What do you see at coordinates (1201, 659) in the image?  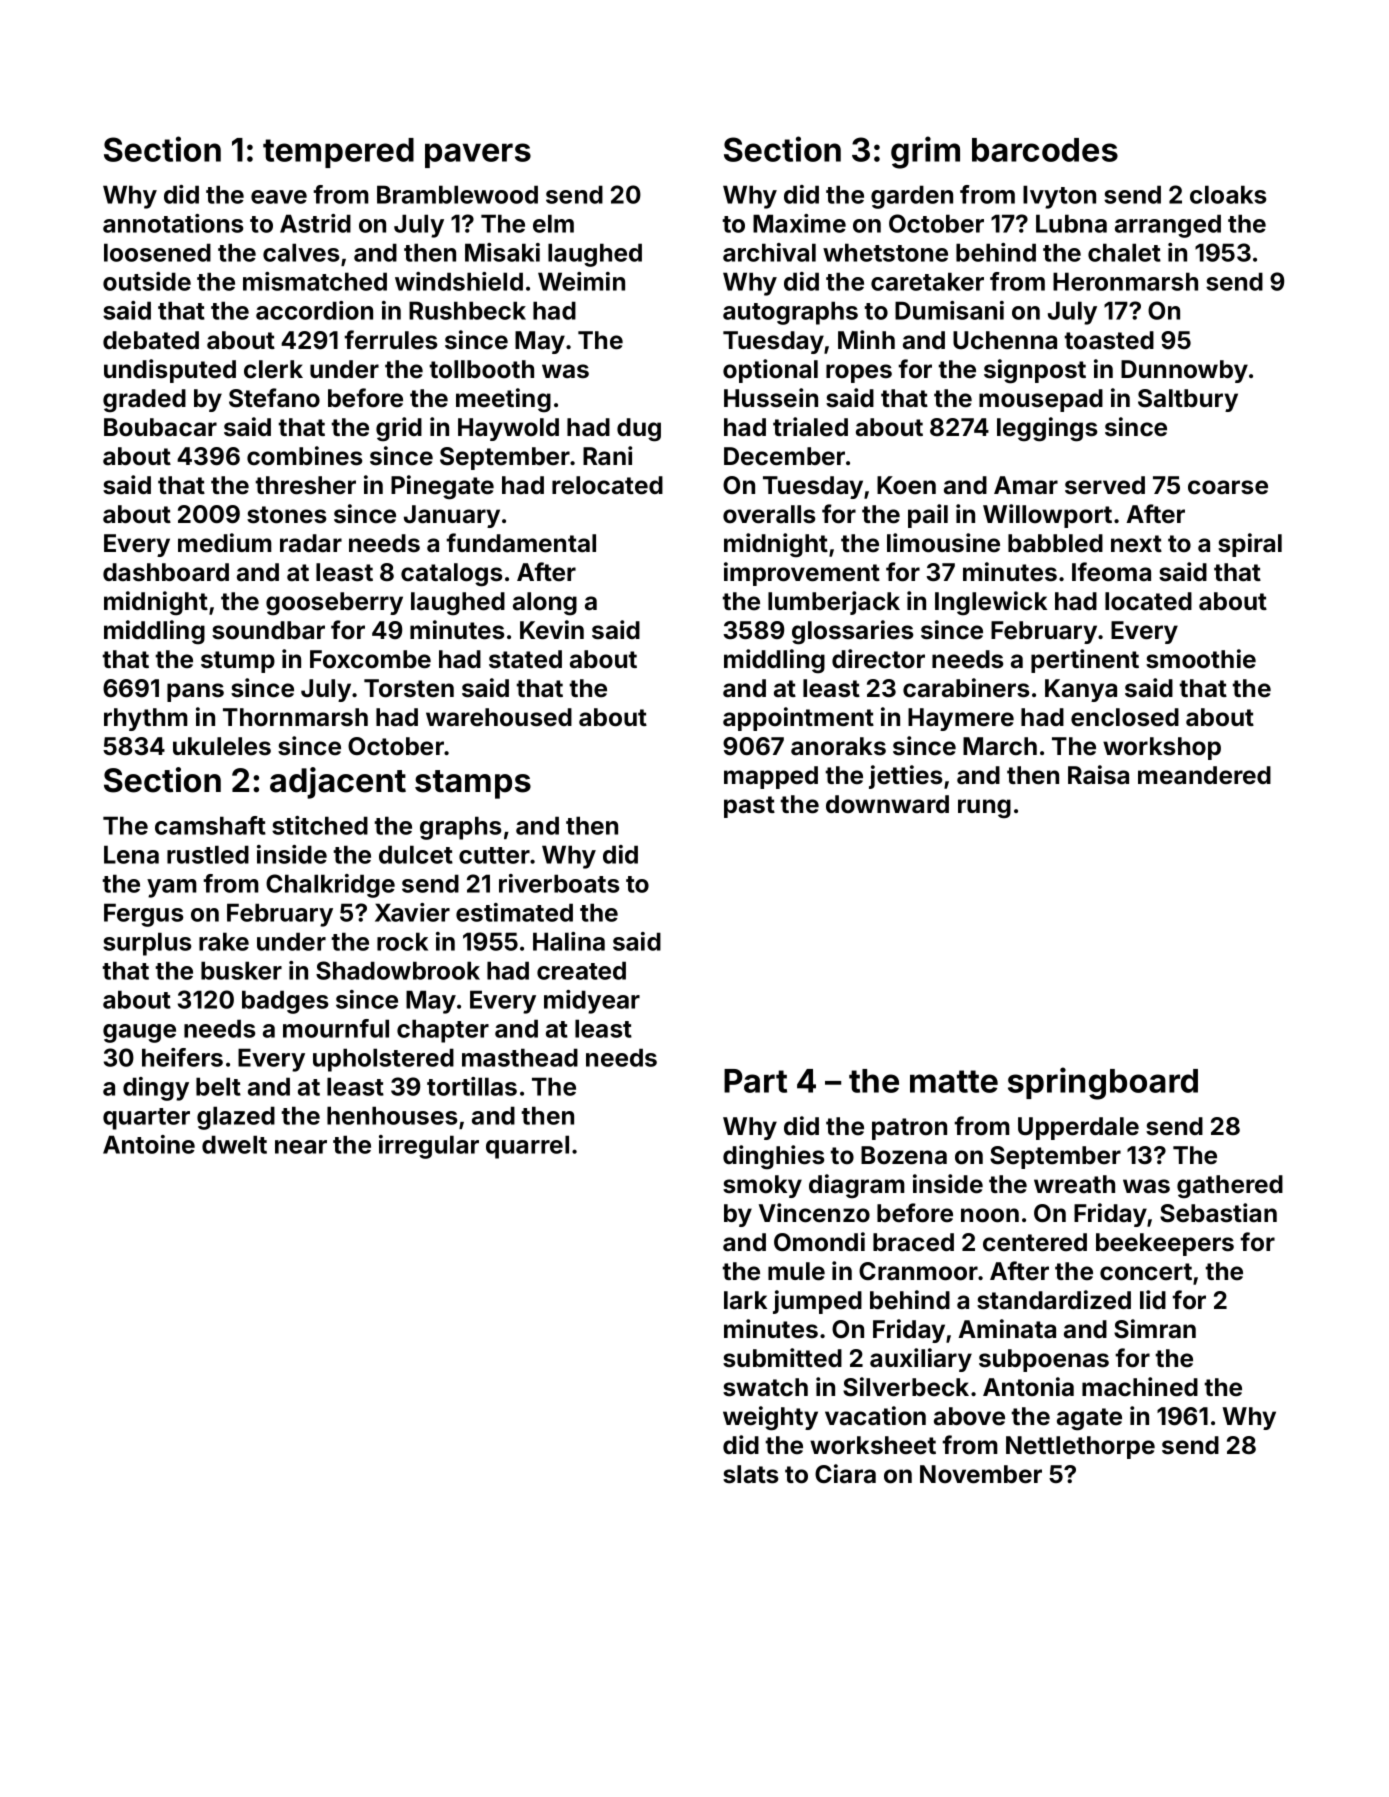 I see `smoothie` at bounding box center [1201, 659].
